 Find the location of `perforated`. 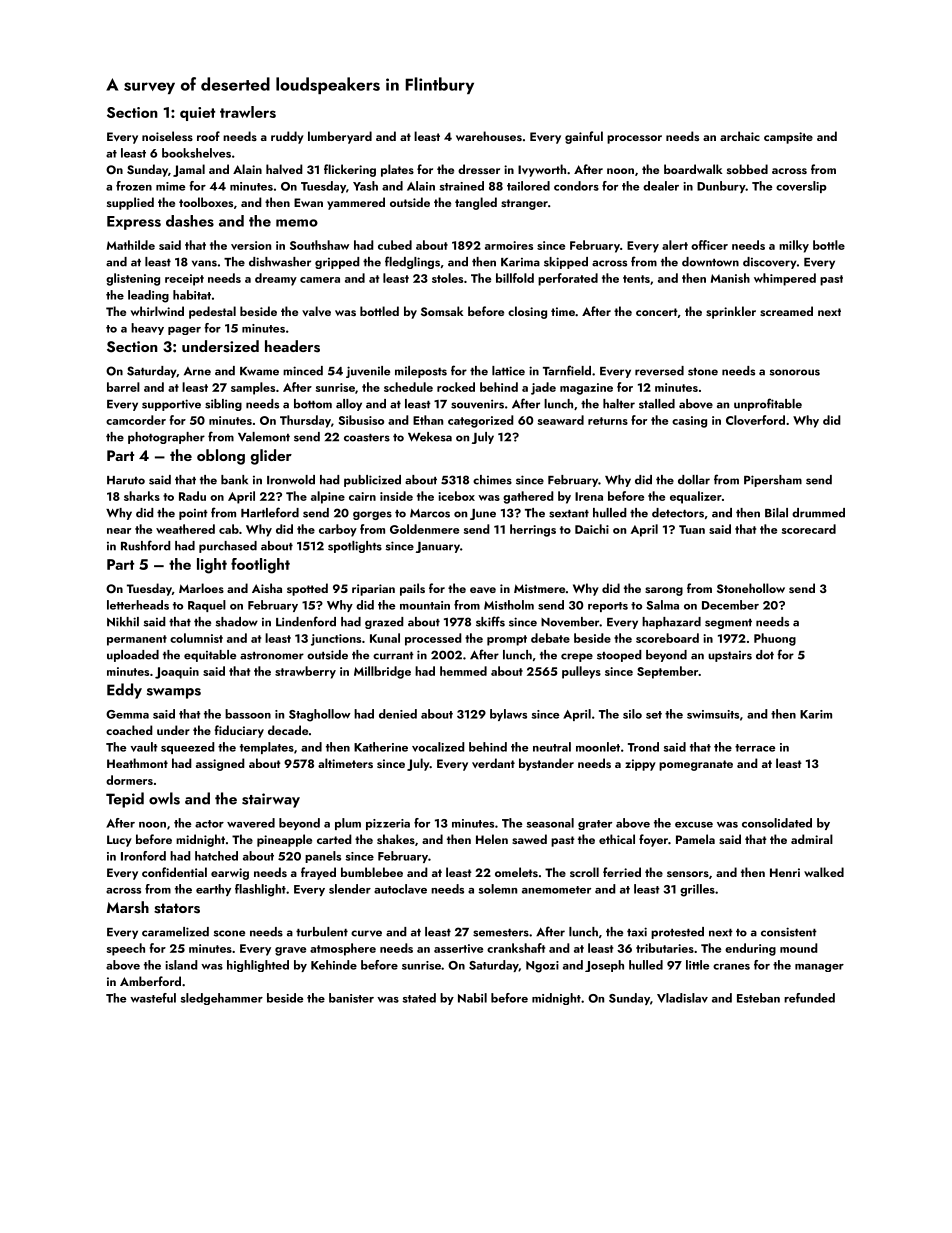

perforated is located at coordinates (568, 279).
